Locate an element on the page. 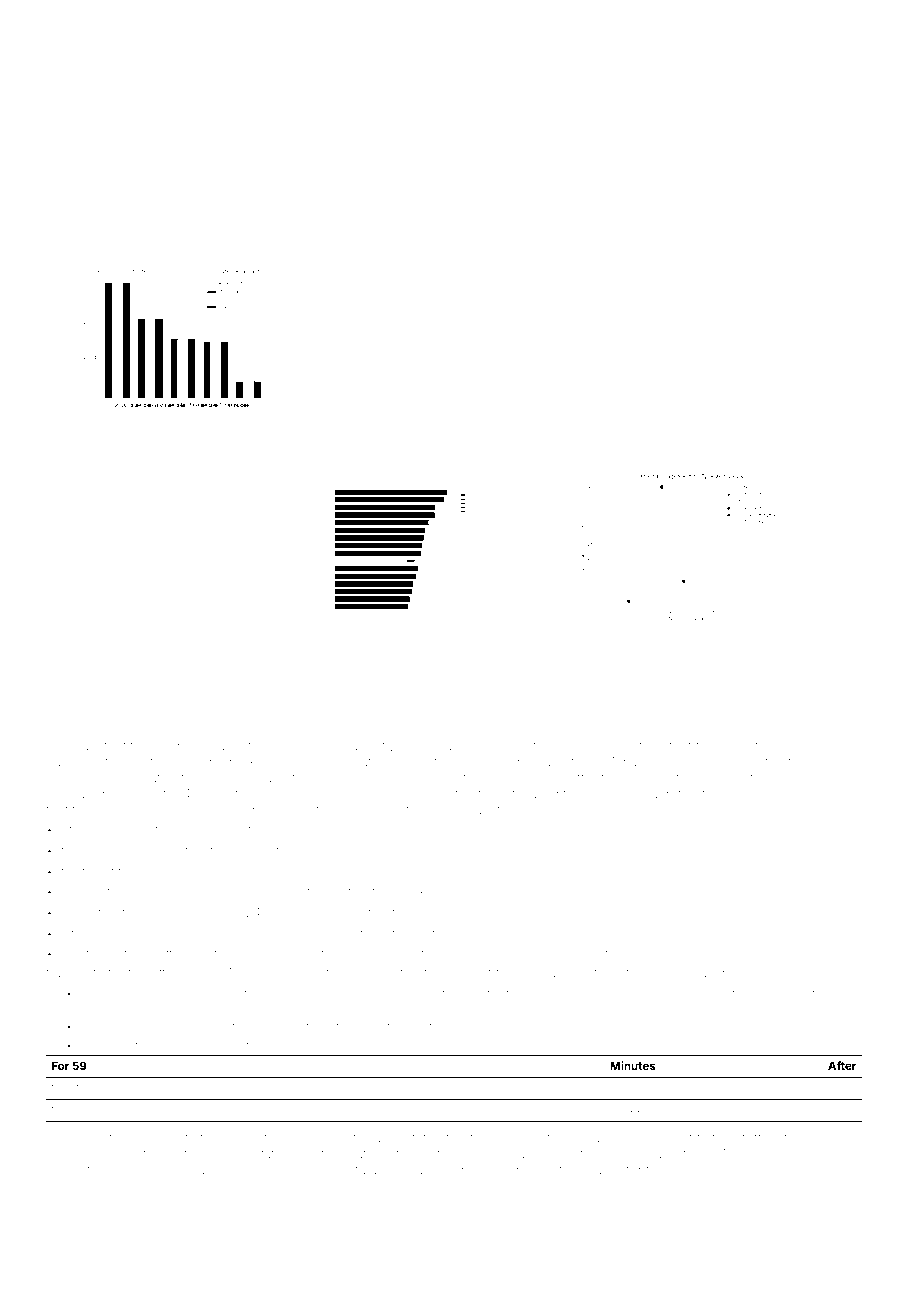  stoat is located at coordinates (677, 746).
